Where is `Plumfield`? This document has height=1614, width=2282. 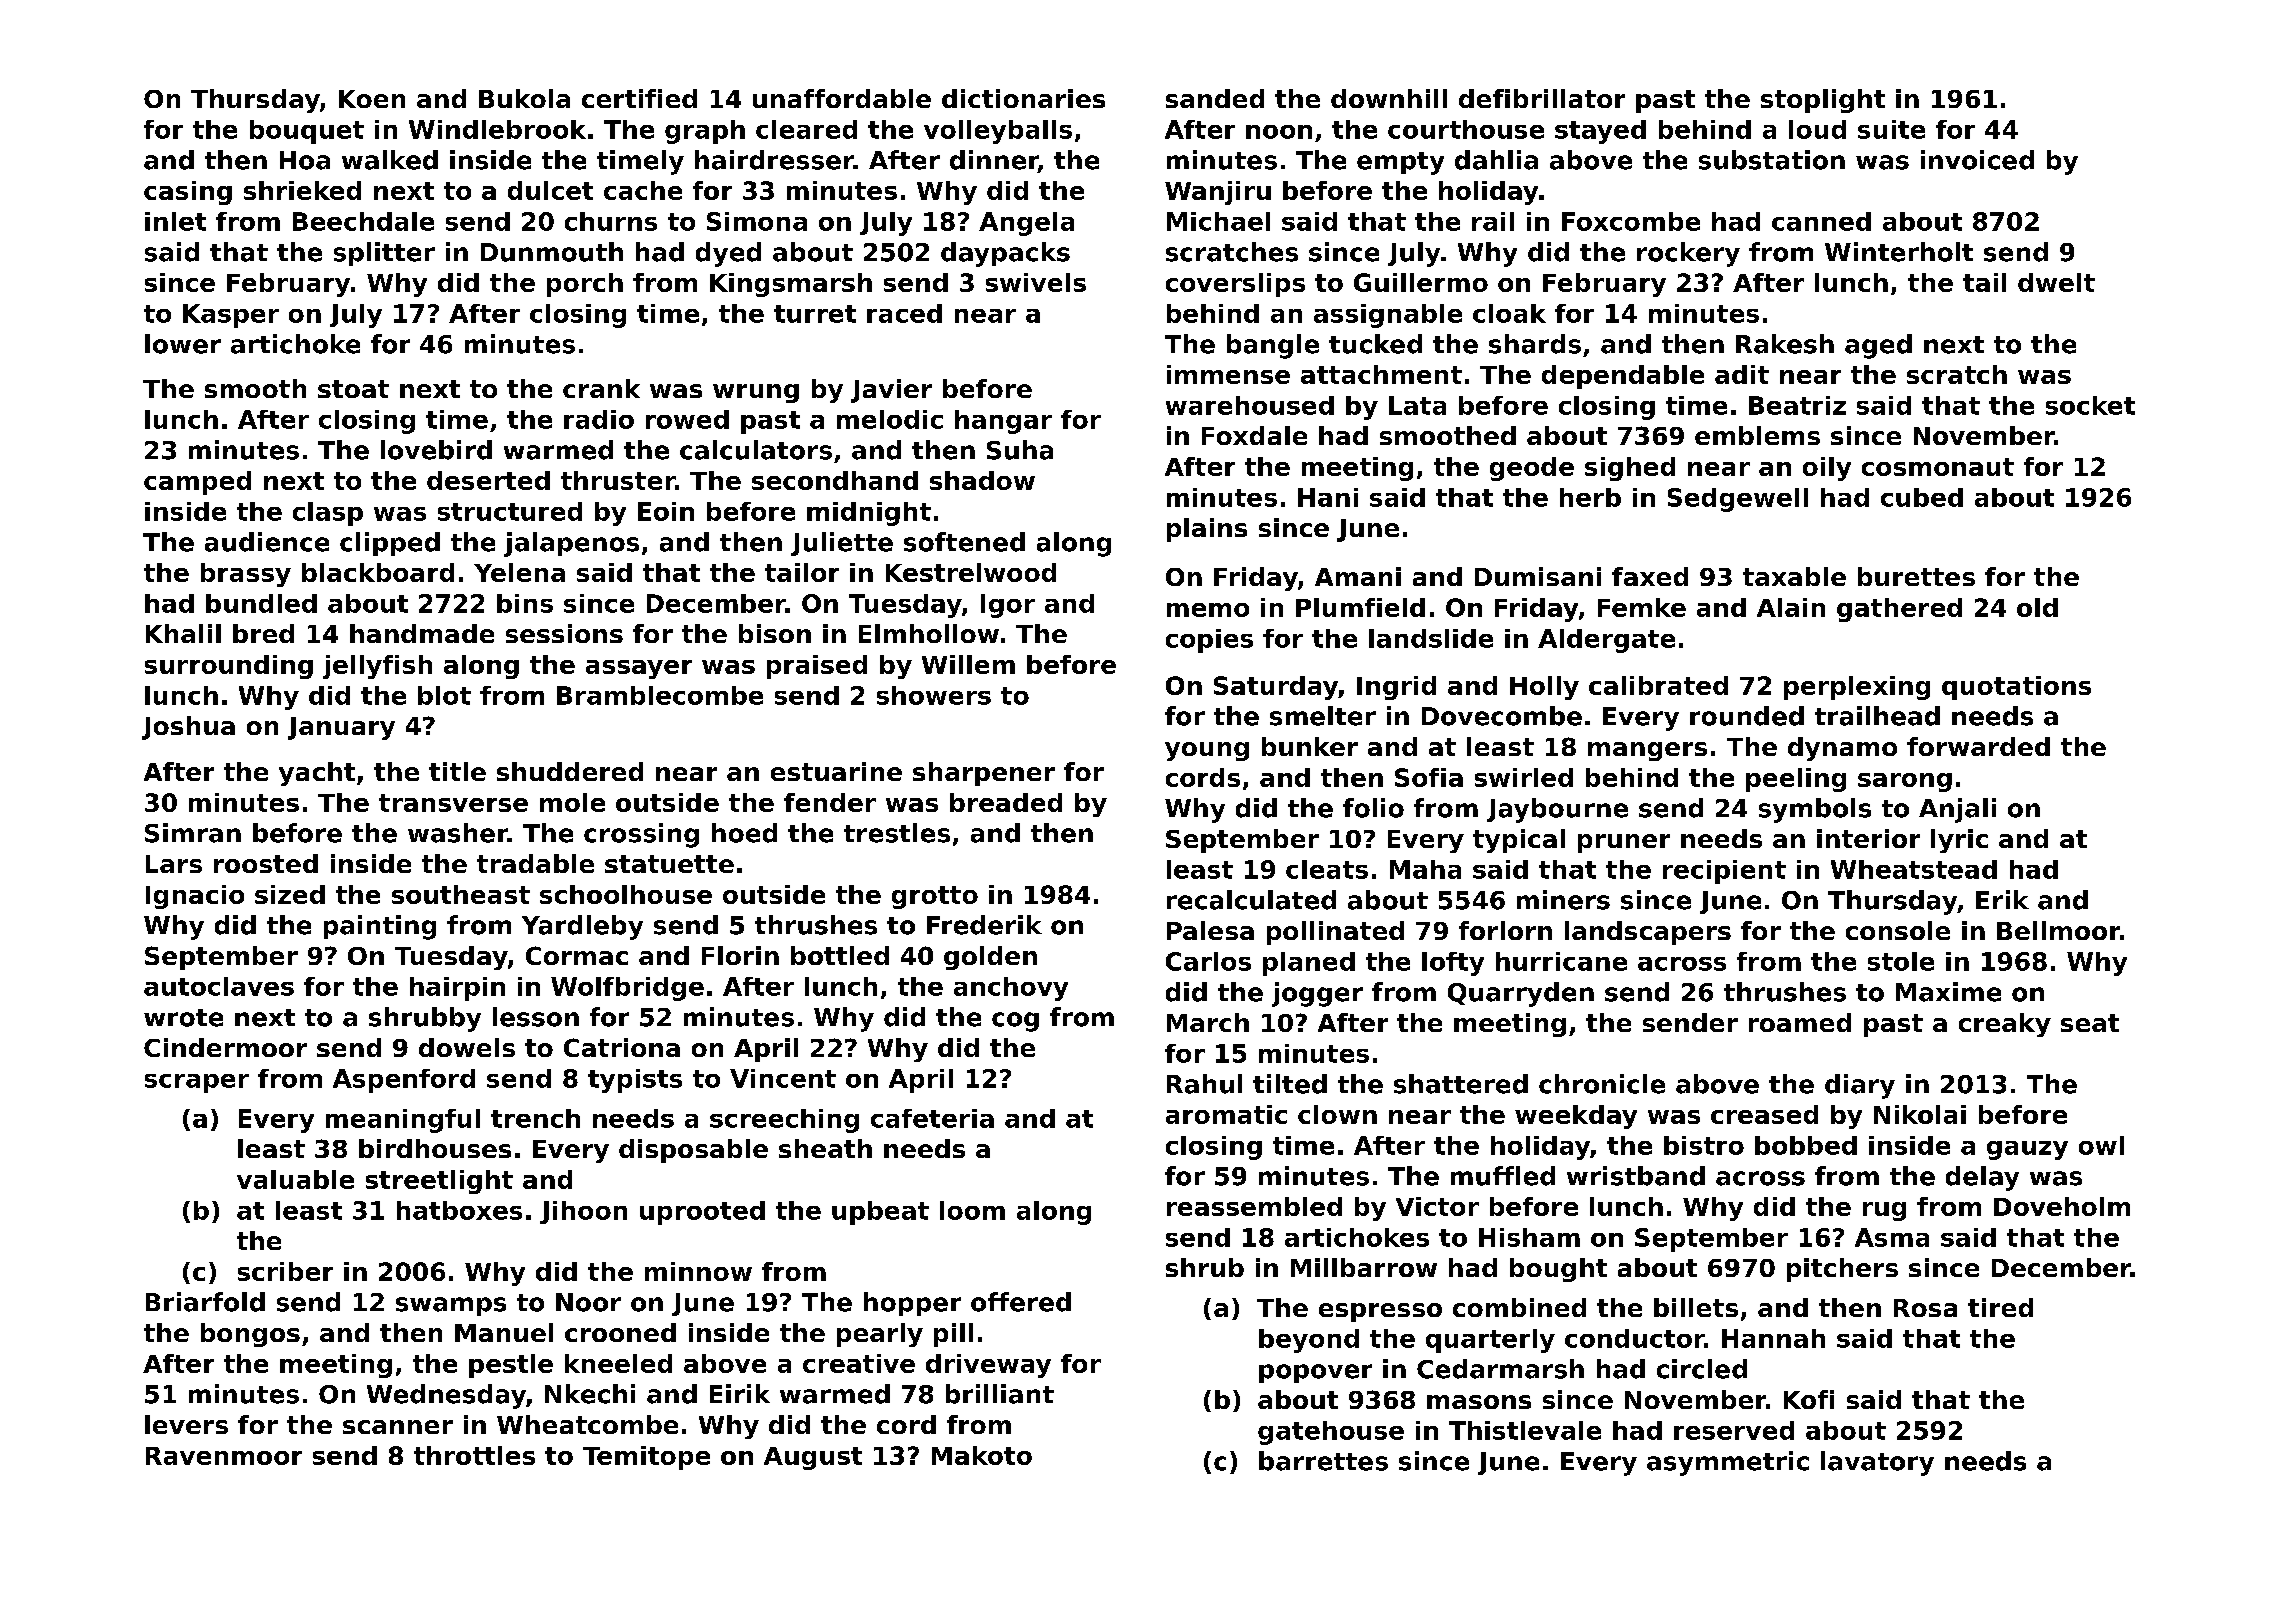 Plumfield is located at coordinates (1360, 607).
